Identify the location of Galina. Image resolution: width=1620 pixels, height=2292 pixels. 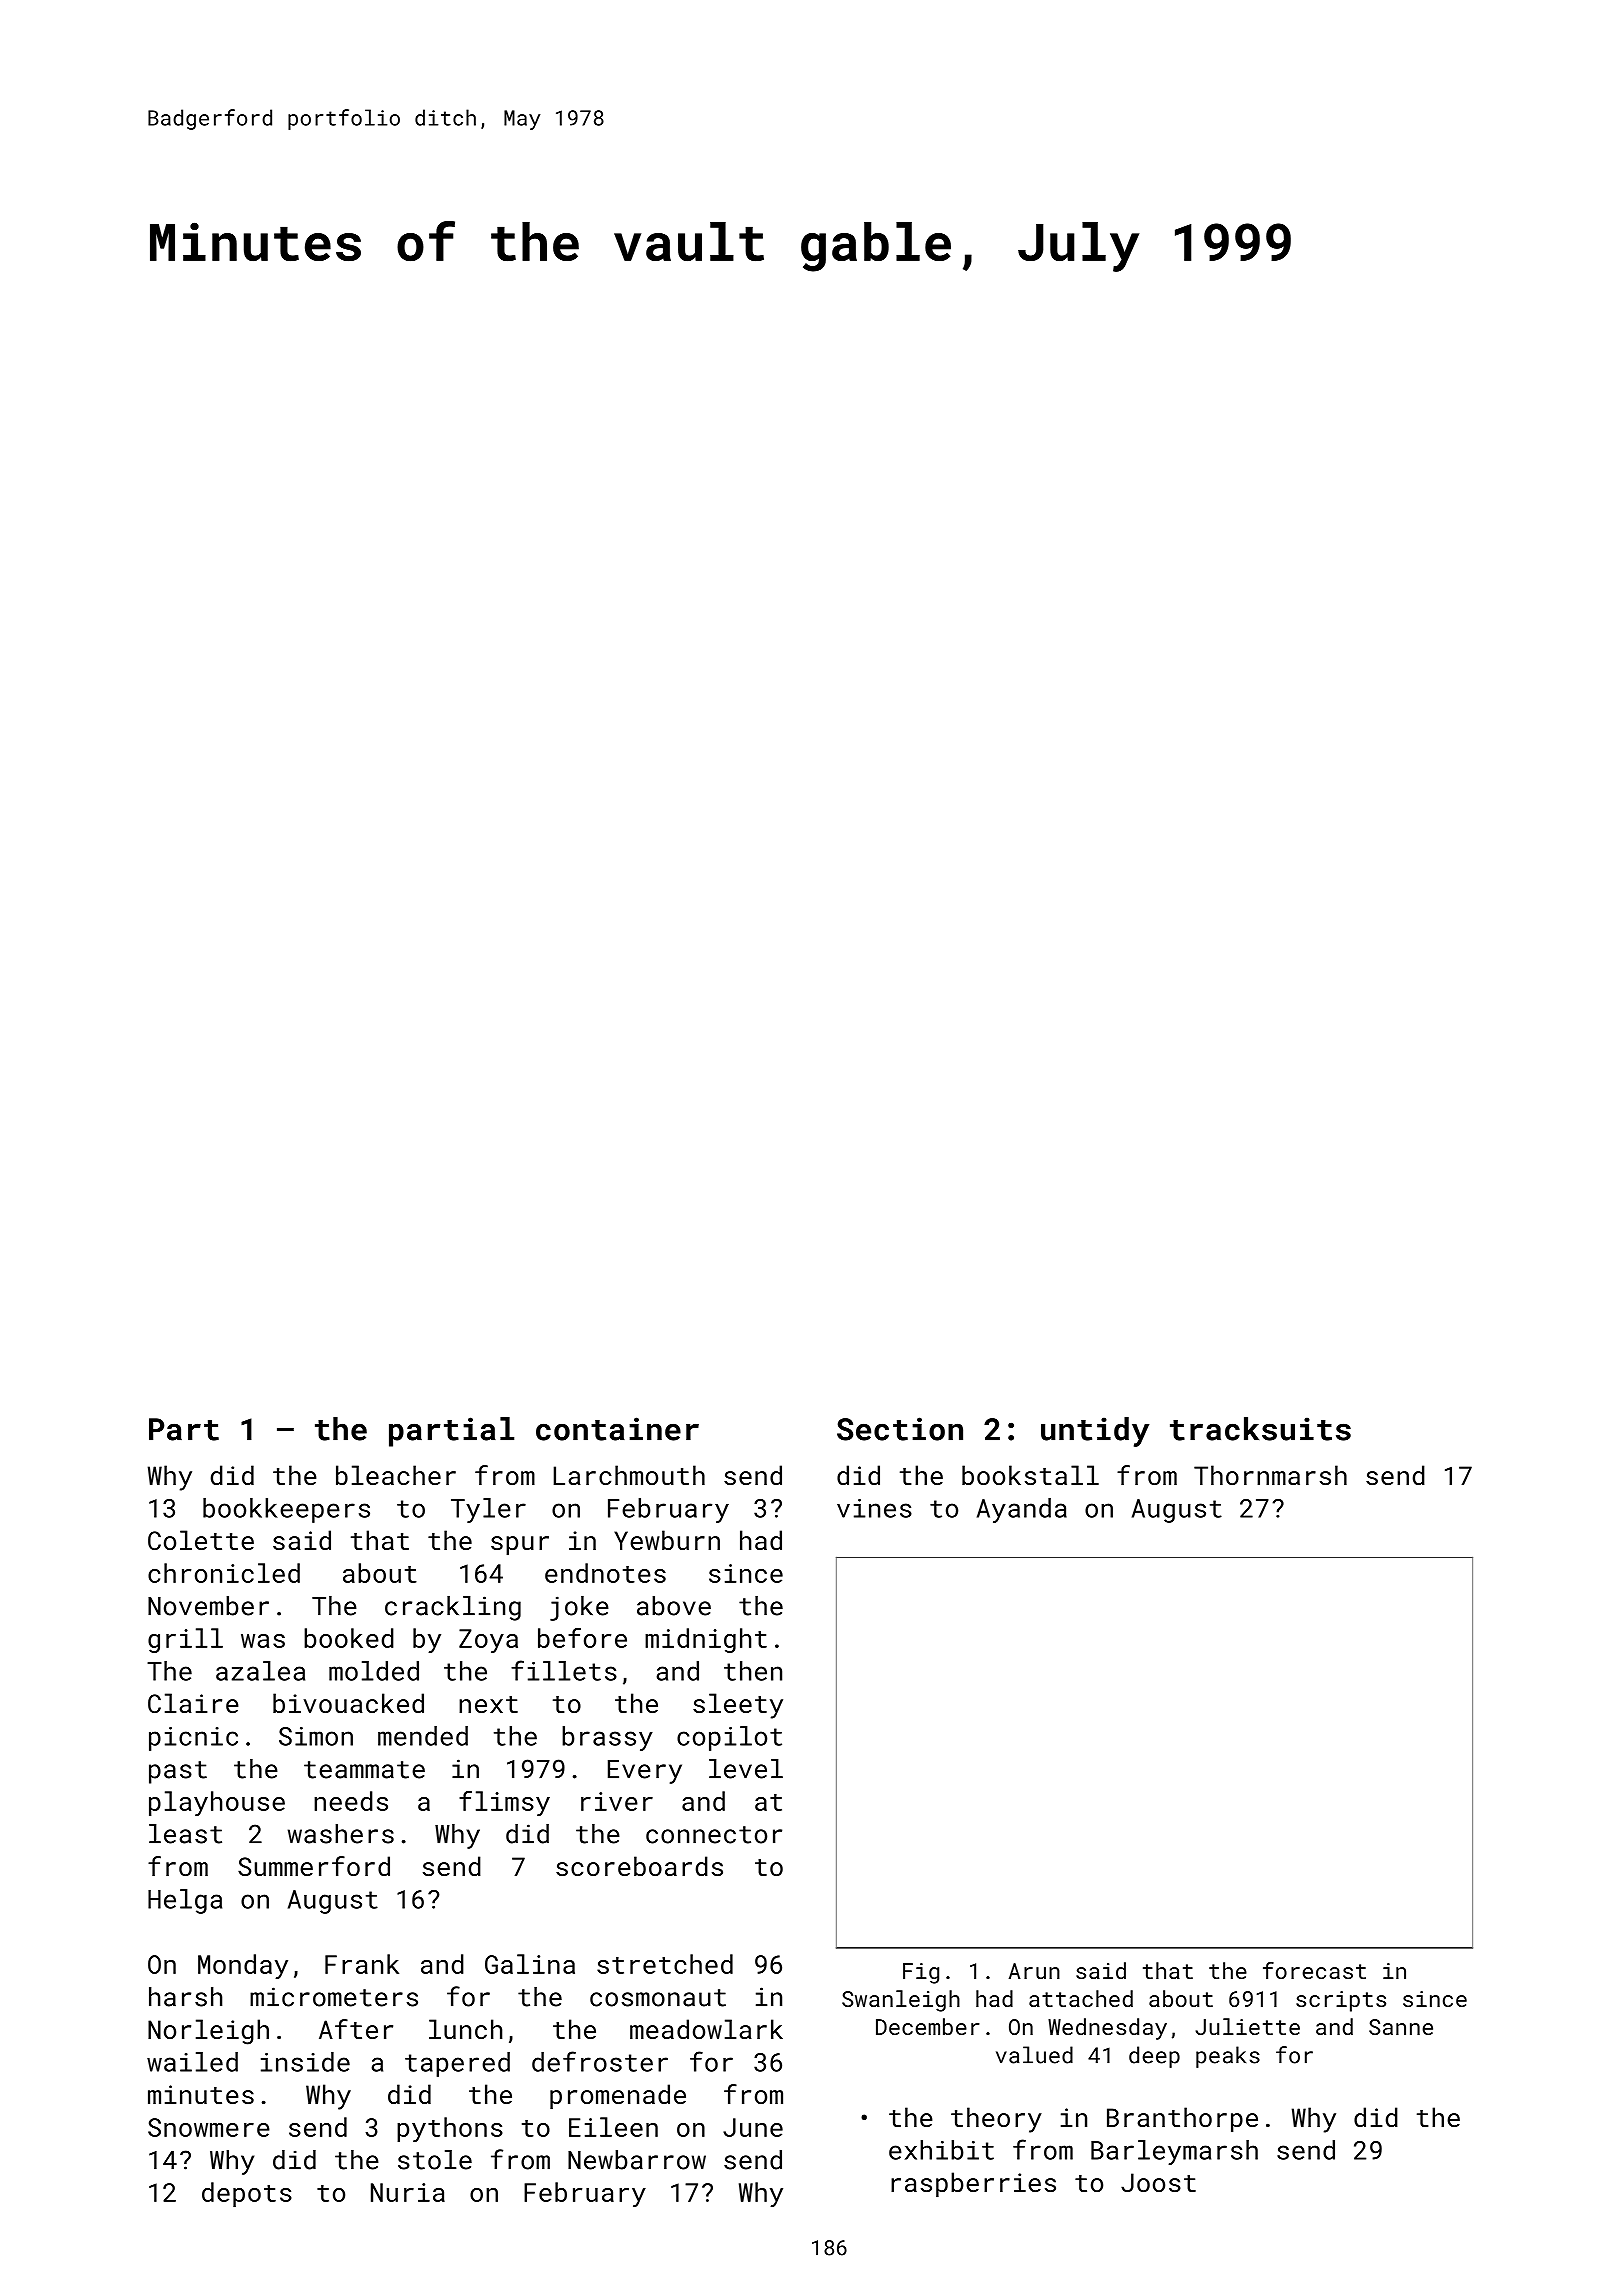
(530, 1964).
